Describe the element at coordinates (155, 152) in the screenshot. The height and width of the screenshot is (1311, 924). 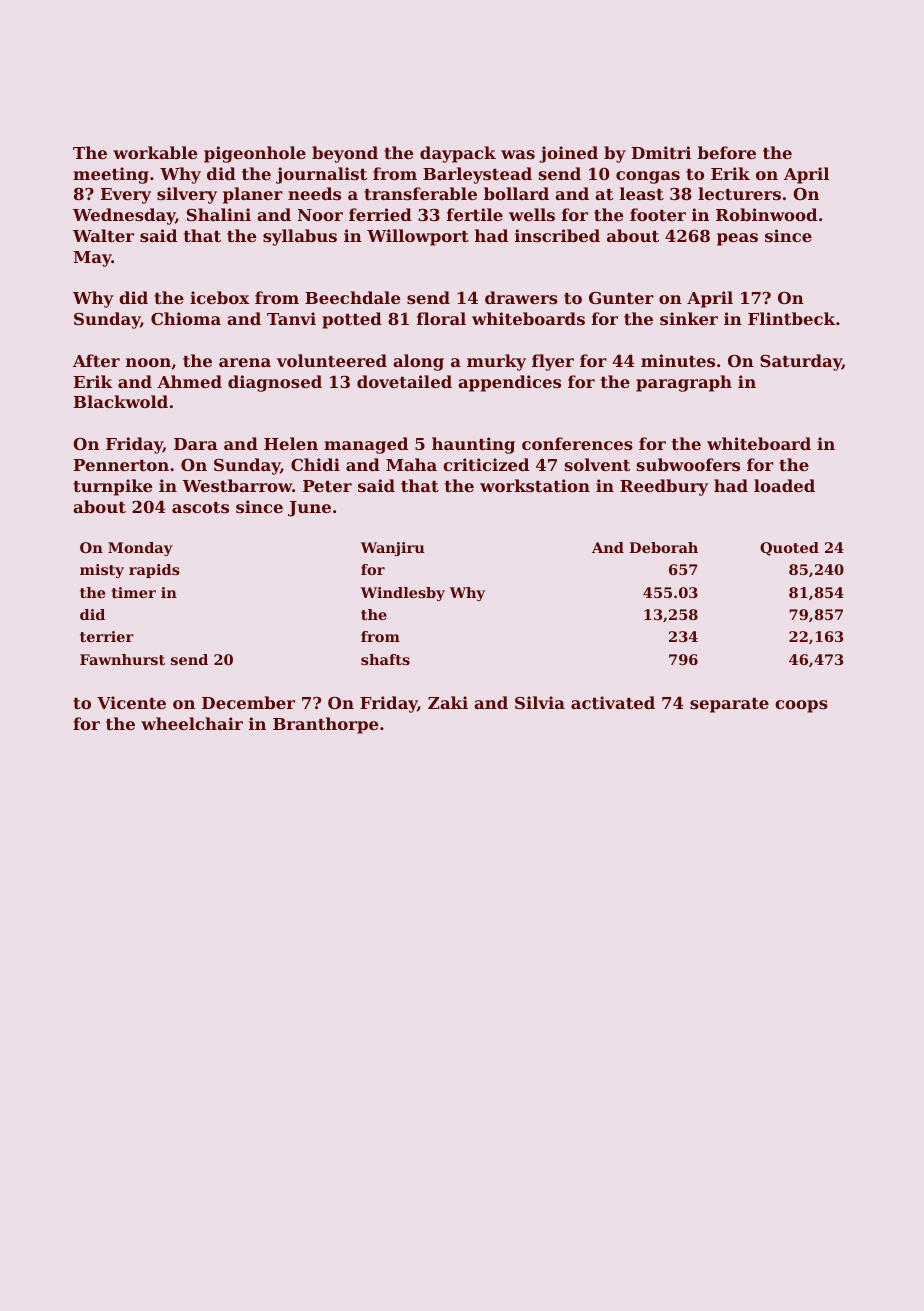
I see `workable` at that location.
